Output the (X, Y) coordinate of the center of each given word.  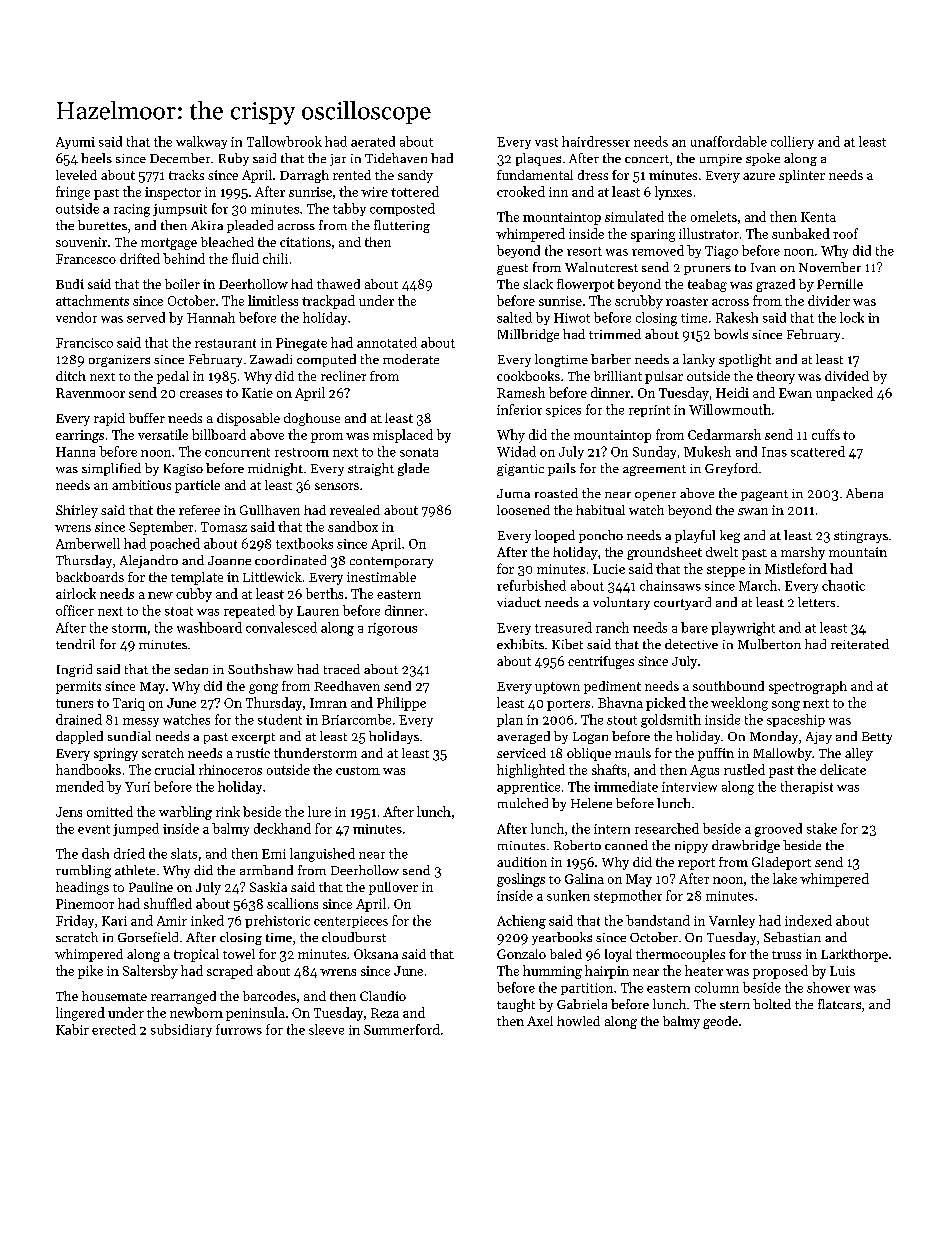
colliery (792, 142)
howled (578, 1021)
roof (845, 233)
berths (324, 593)
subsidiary (181, 1030)
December (180, 158)
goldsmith (671, 721)
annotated (387, 342)
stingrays (861, 537)
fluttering (402, 226)
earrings (80, 436)
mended (80, 786)
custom (358, 771)
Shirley (77, 511)
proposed (780, 972)
